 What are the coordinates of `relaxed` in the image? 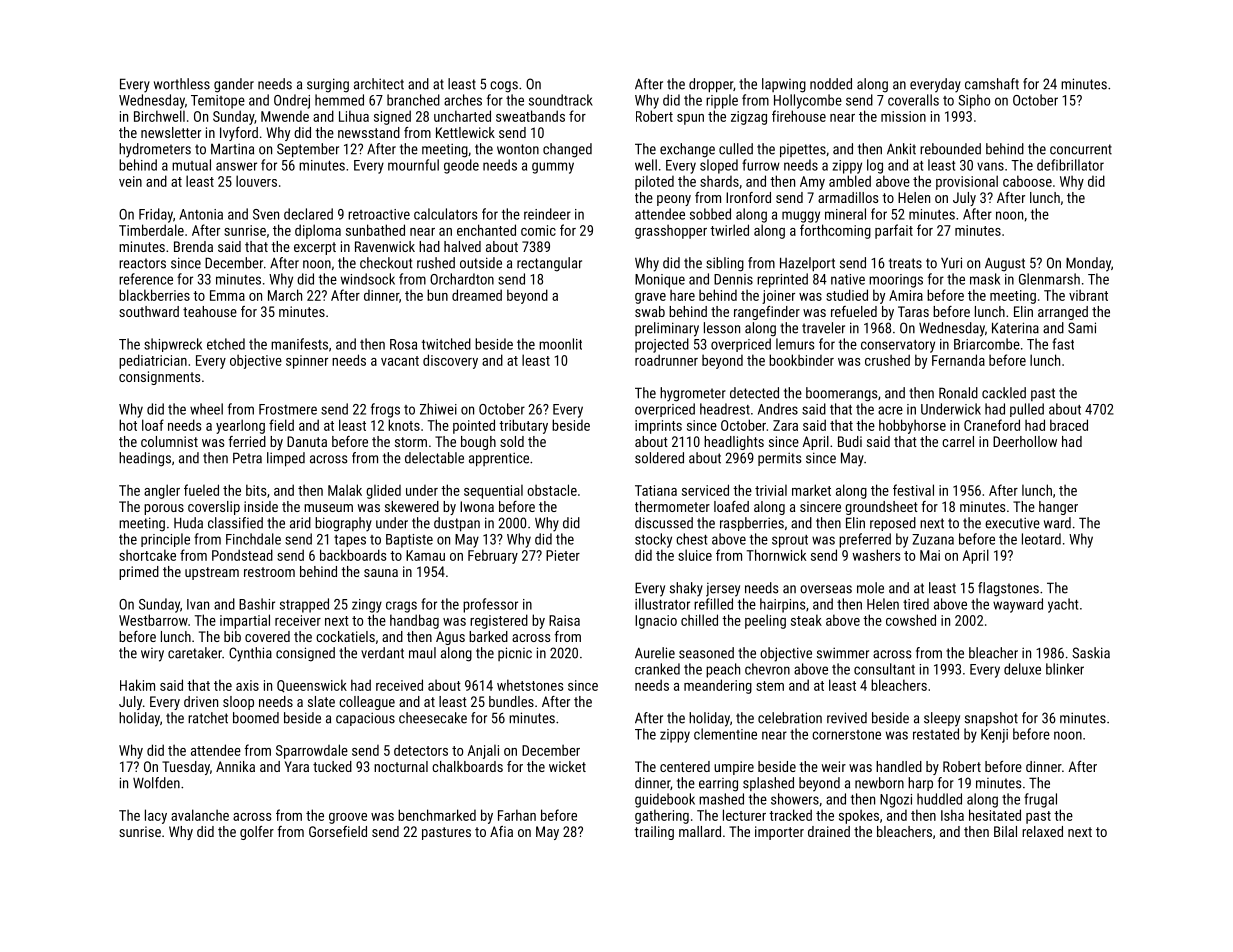 It's located at (1042, 831).
